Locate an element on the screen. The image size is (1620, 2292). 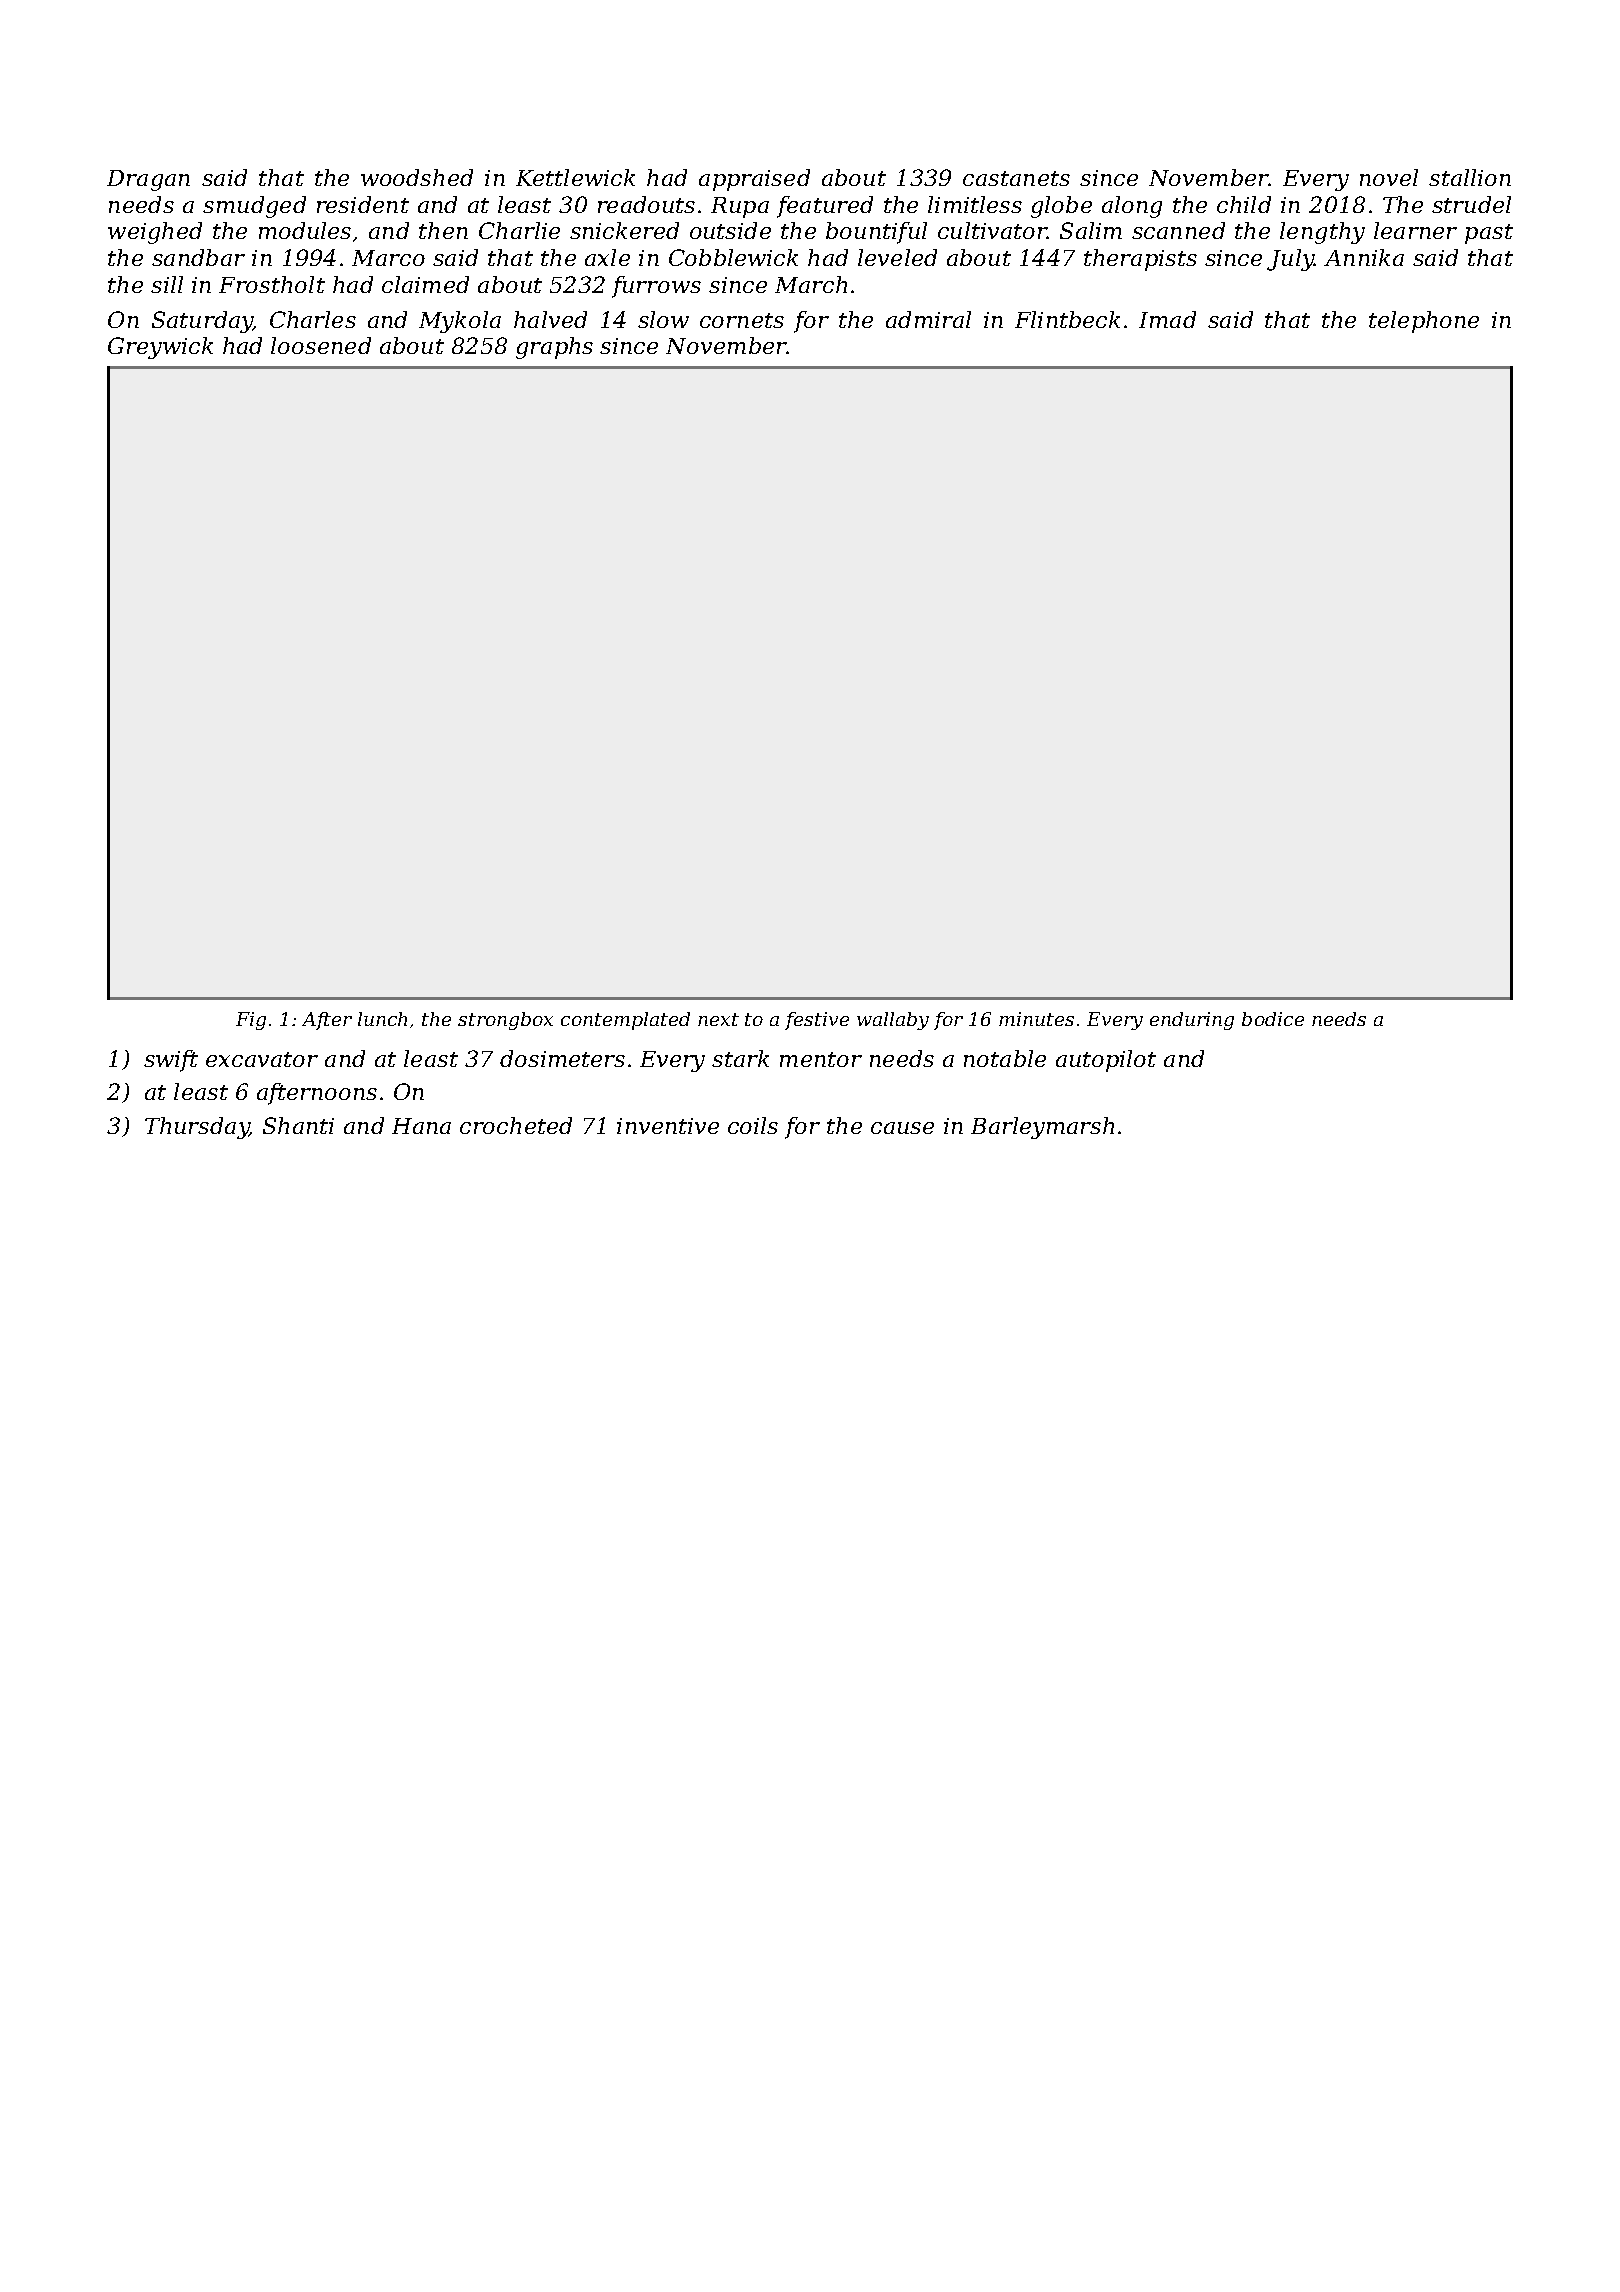
Shanti is located at coordinates (298, 1125).
